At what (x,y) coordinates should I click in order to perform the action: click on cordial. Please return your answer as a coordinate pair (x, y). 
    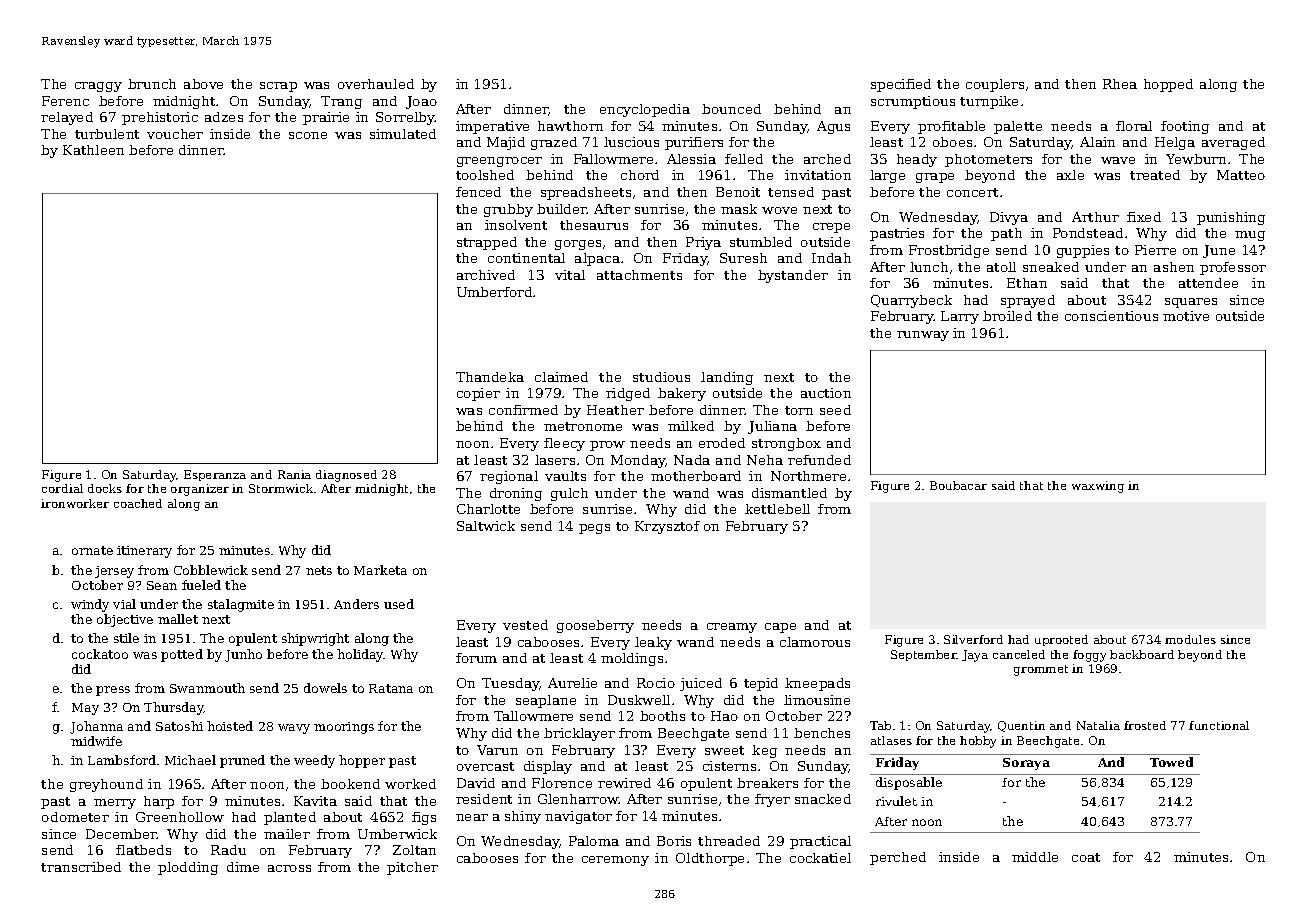
    Looking at the image, I should click on (62, 488).
